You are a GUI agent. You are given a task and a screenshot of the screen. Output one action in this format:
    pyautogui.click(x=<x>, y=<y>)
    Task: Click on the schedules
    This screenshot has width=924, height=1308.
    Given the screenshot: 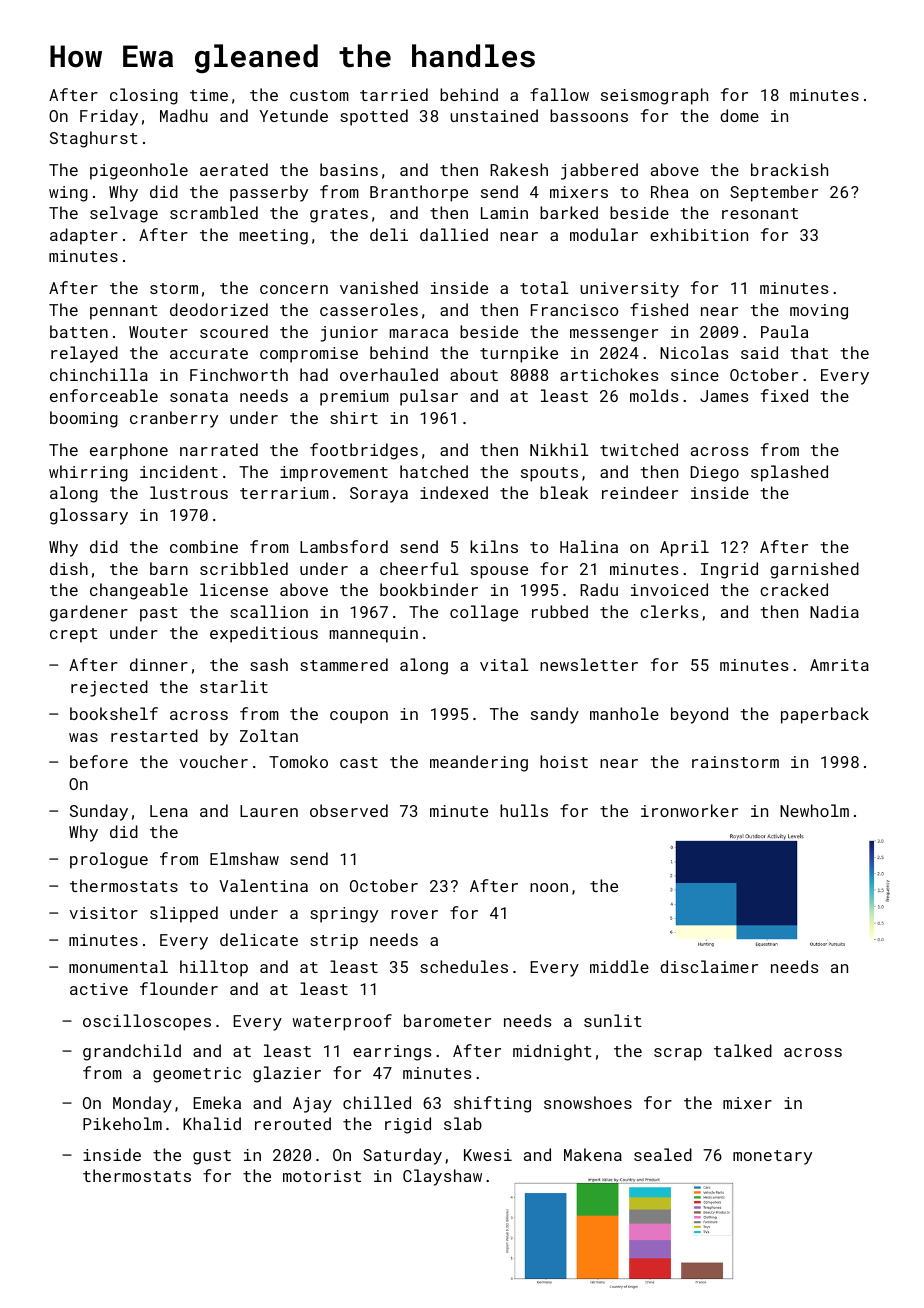 What is the action you would take?
    pyautogui.click(x=464, y=966)
